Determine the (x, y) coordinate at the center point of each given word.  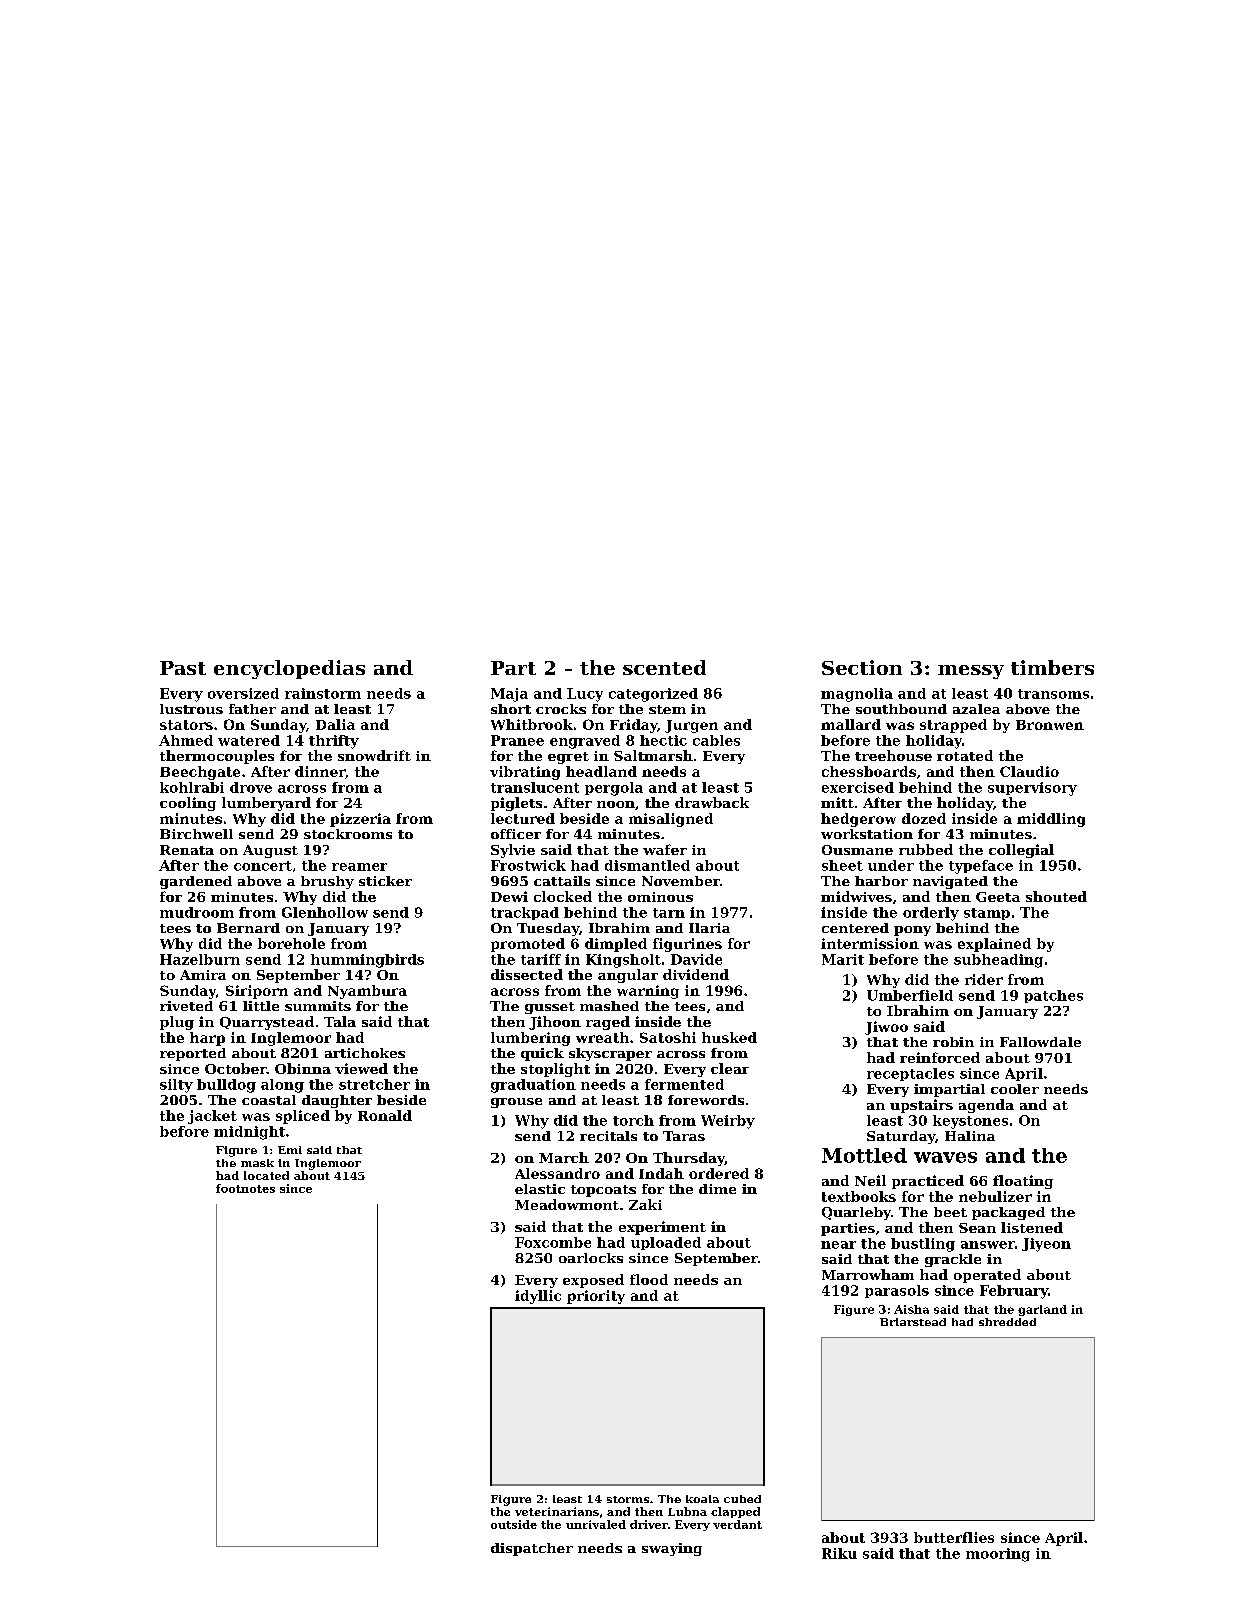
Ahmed (186, 740)
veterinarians (557, 1511)
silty (176, 1086)
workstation (867, 834)
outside (514, 1524)
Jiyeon (1046, 1245)
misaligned (671, 820)
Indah (661, 1173)
